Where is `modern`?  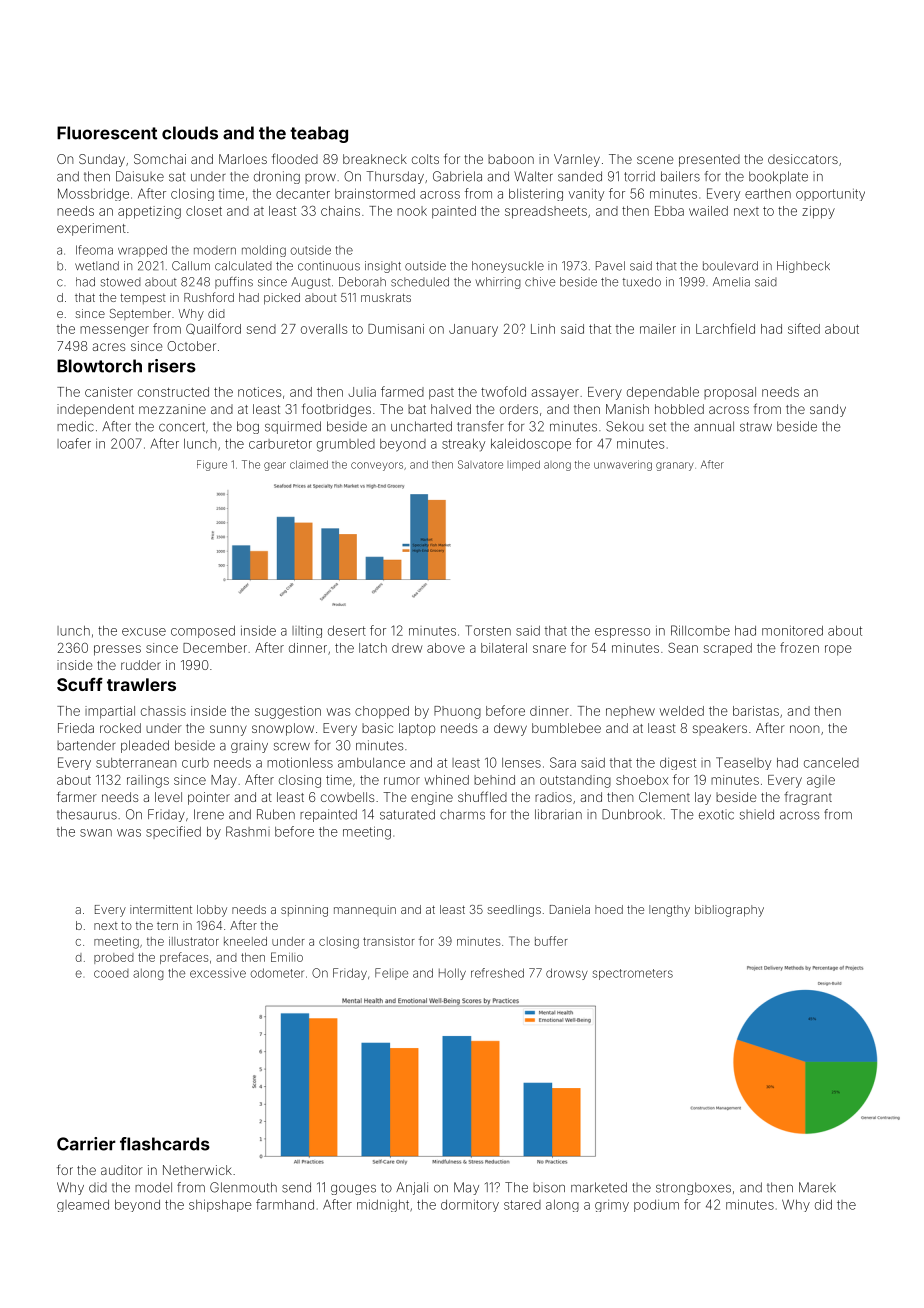
modern is located at coordinates (215, 250).
